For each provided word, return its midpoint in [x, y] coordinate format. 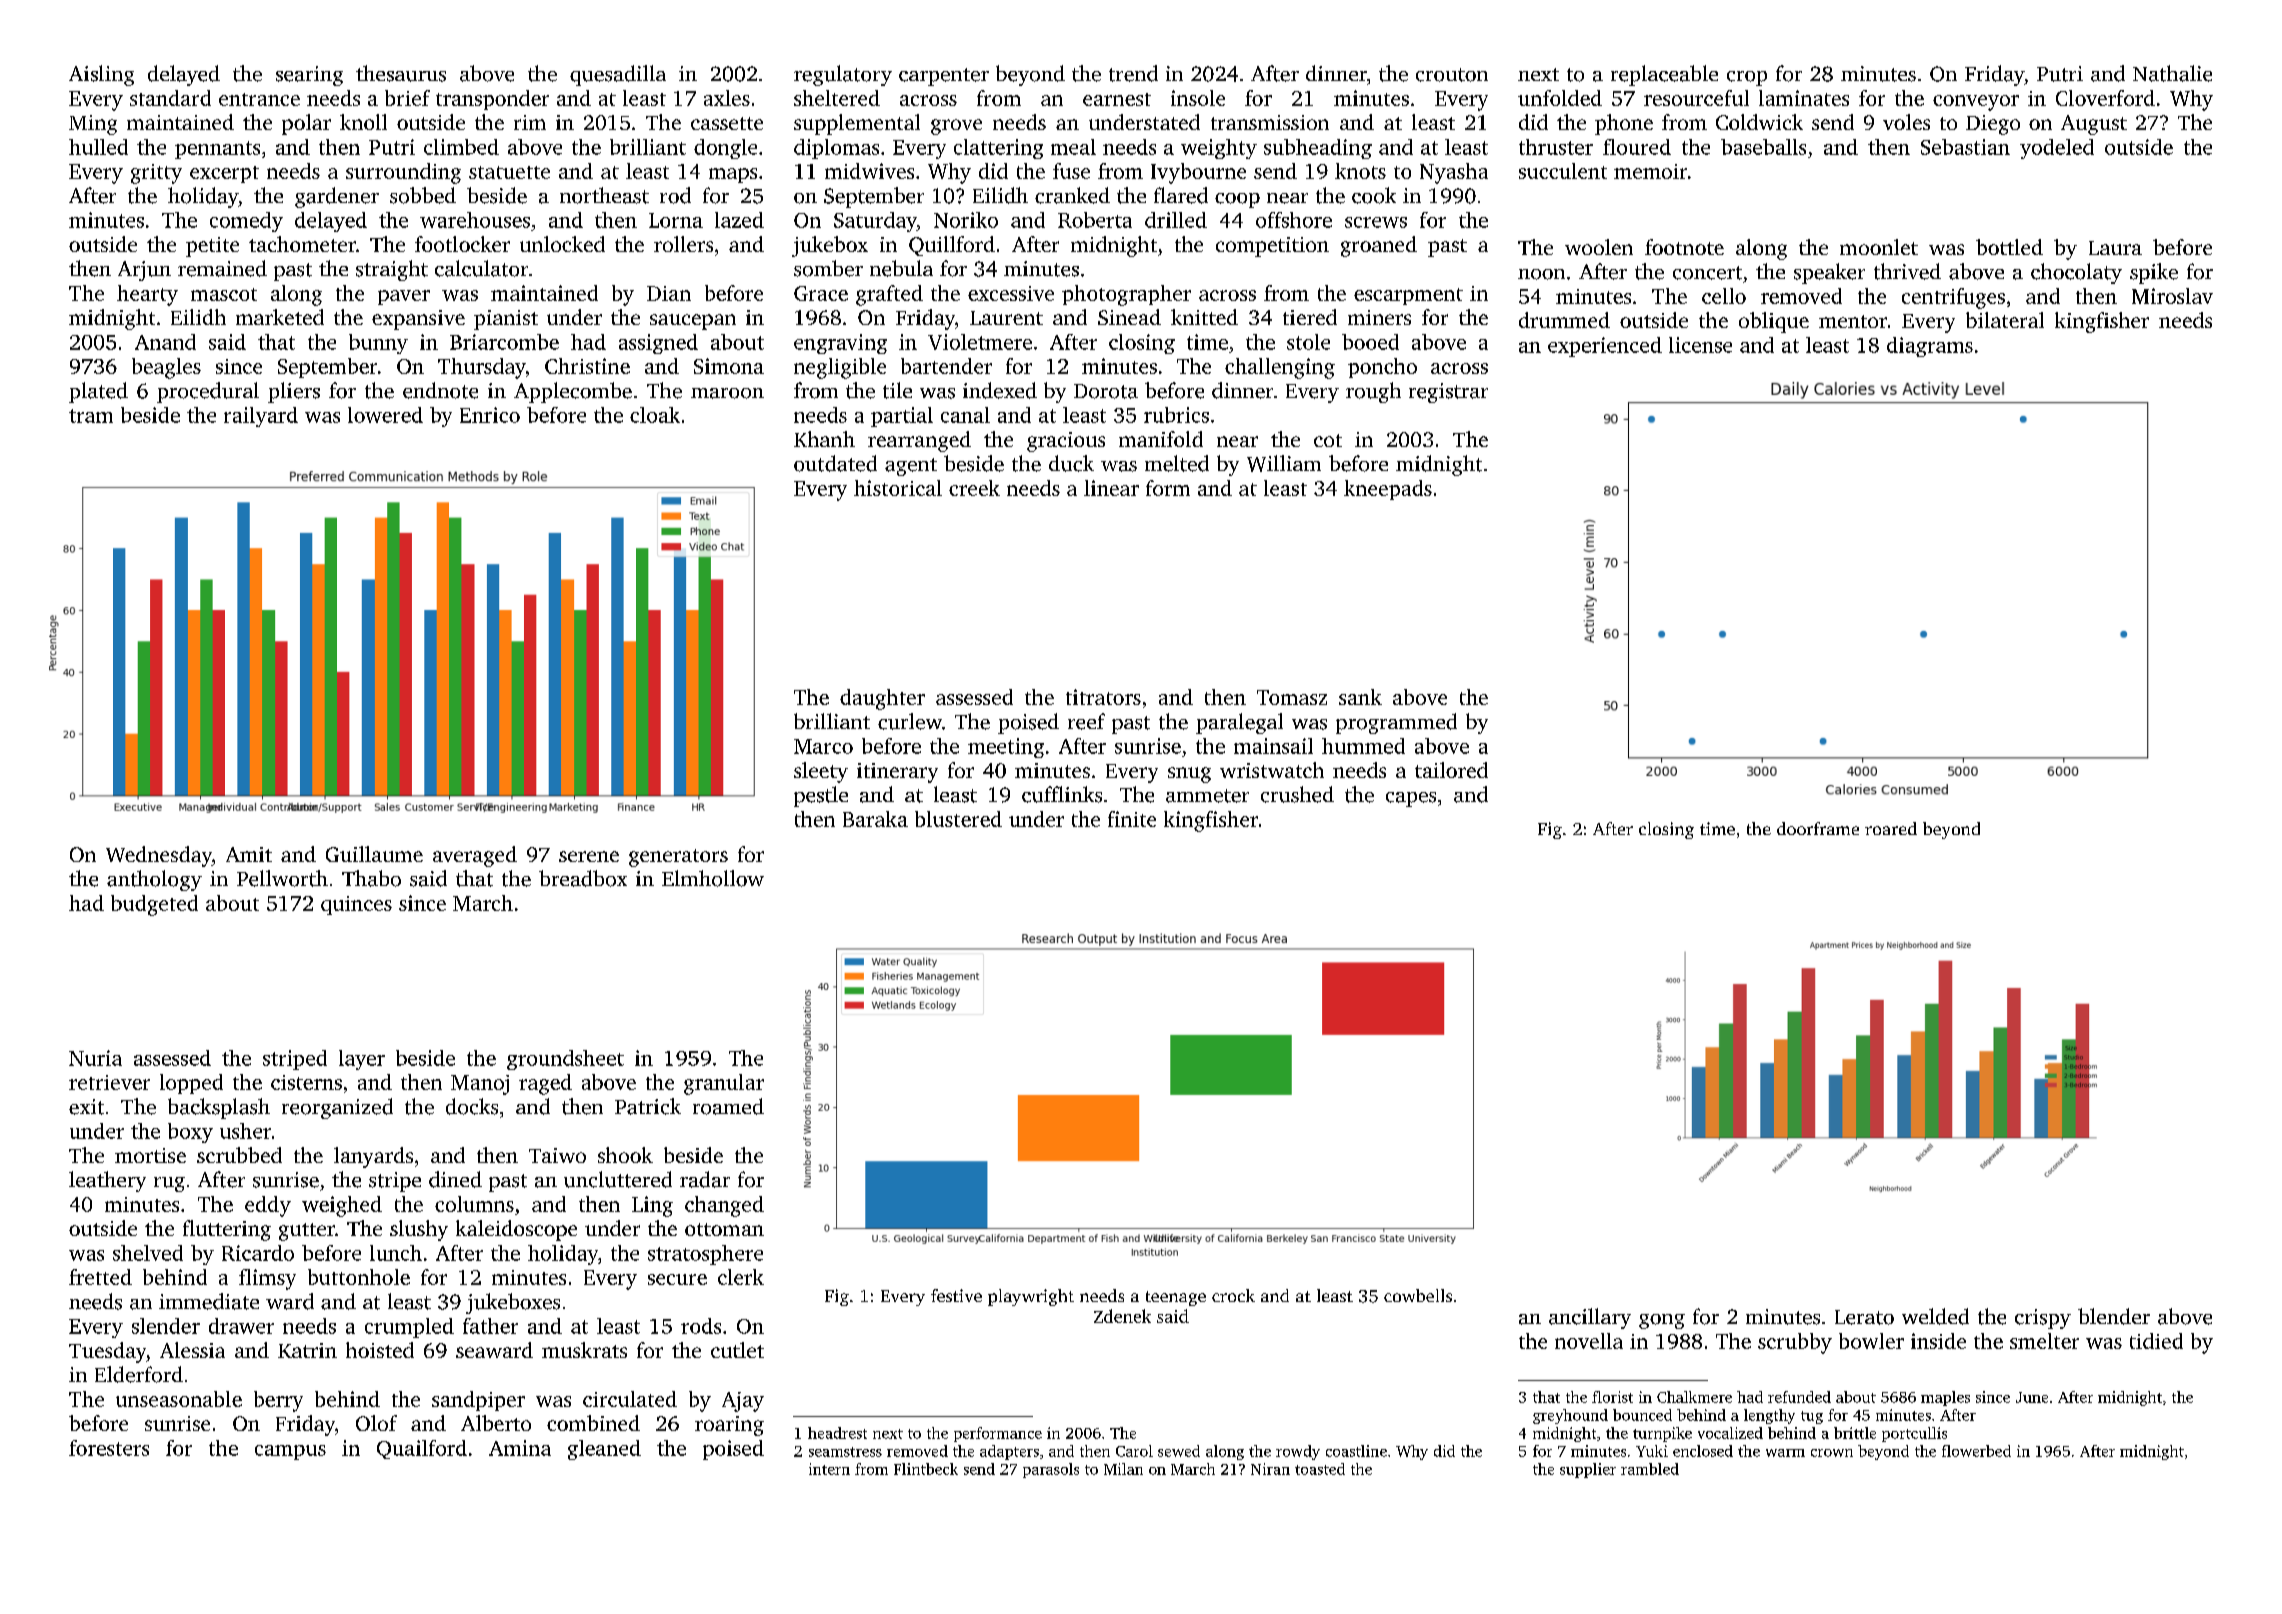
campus [290, 1452]
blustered [958, 819]
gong [1662, 1321]
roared [1891, 828]
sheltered [837, 98]
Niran [1270, 1469]
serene [589, 856]
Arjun [144, 271]
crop [1747, 78]
